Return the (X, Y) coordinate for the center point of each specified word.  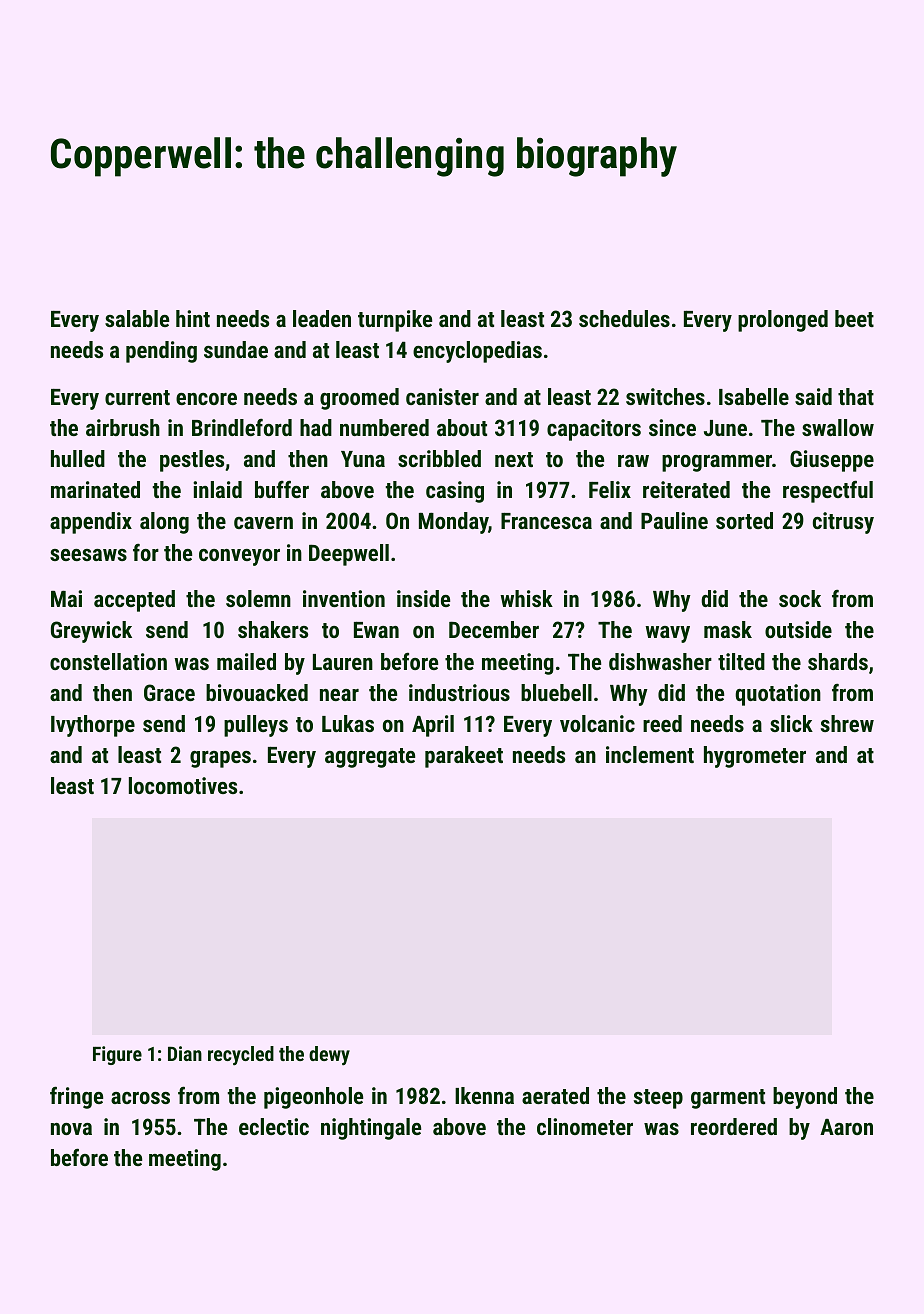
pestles (192, 461)
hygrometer (755, 757)
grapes (220, 759)
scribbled (439, 458)
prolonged (783, 321)
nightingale (371, 1129)
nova (71, 1129)
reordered (734, 1126)
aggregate (370, 758)
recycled (241, 1056)
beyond (805, 1098)
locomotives (183, 785)
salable (137, 318)
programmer (717, 463)
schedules (624, 318)
